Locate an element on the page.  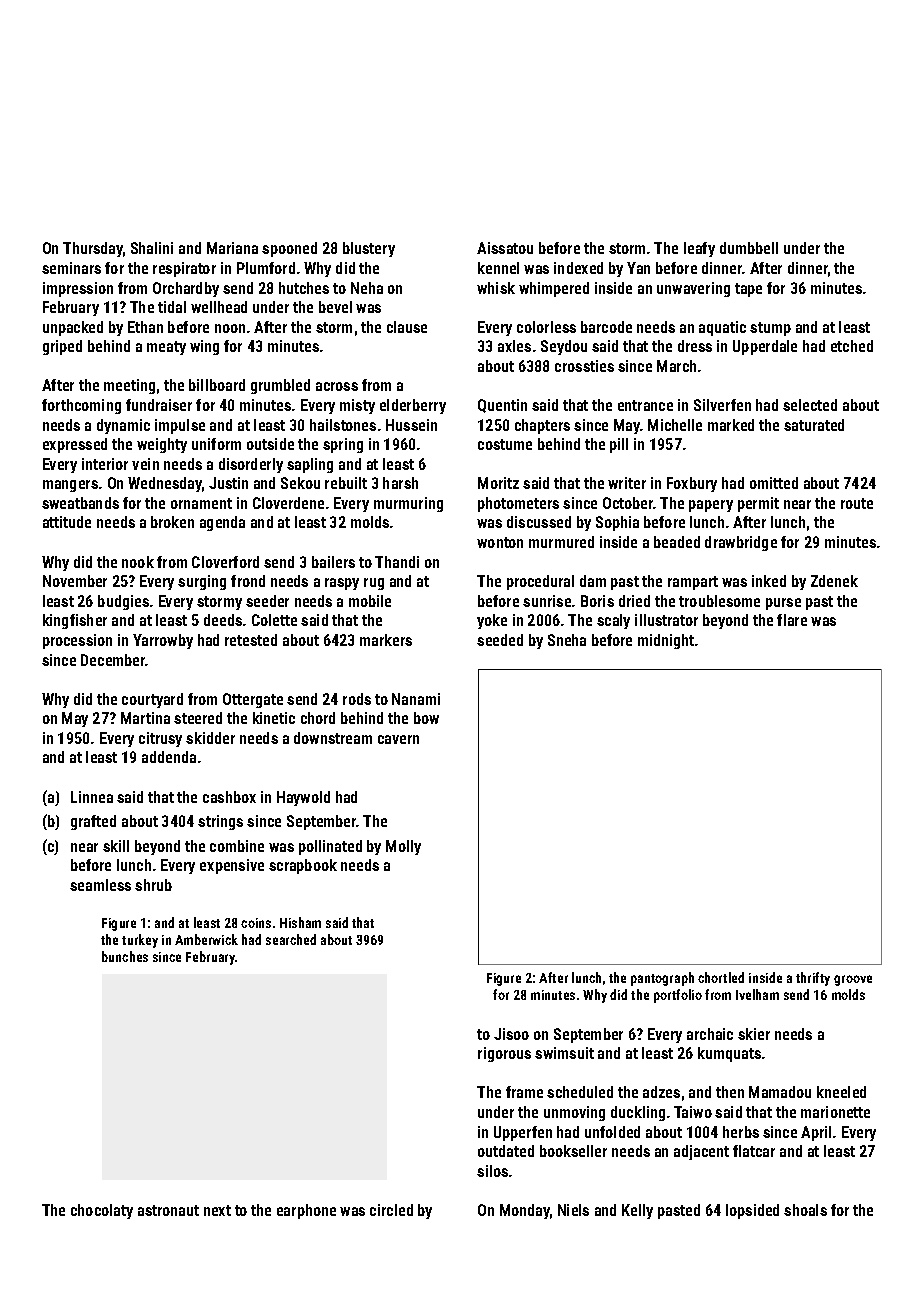
Yarrowby is located at coordinates (163, 641).
